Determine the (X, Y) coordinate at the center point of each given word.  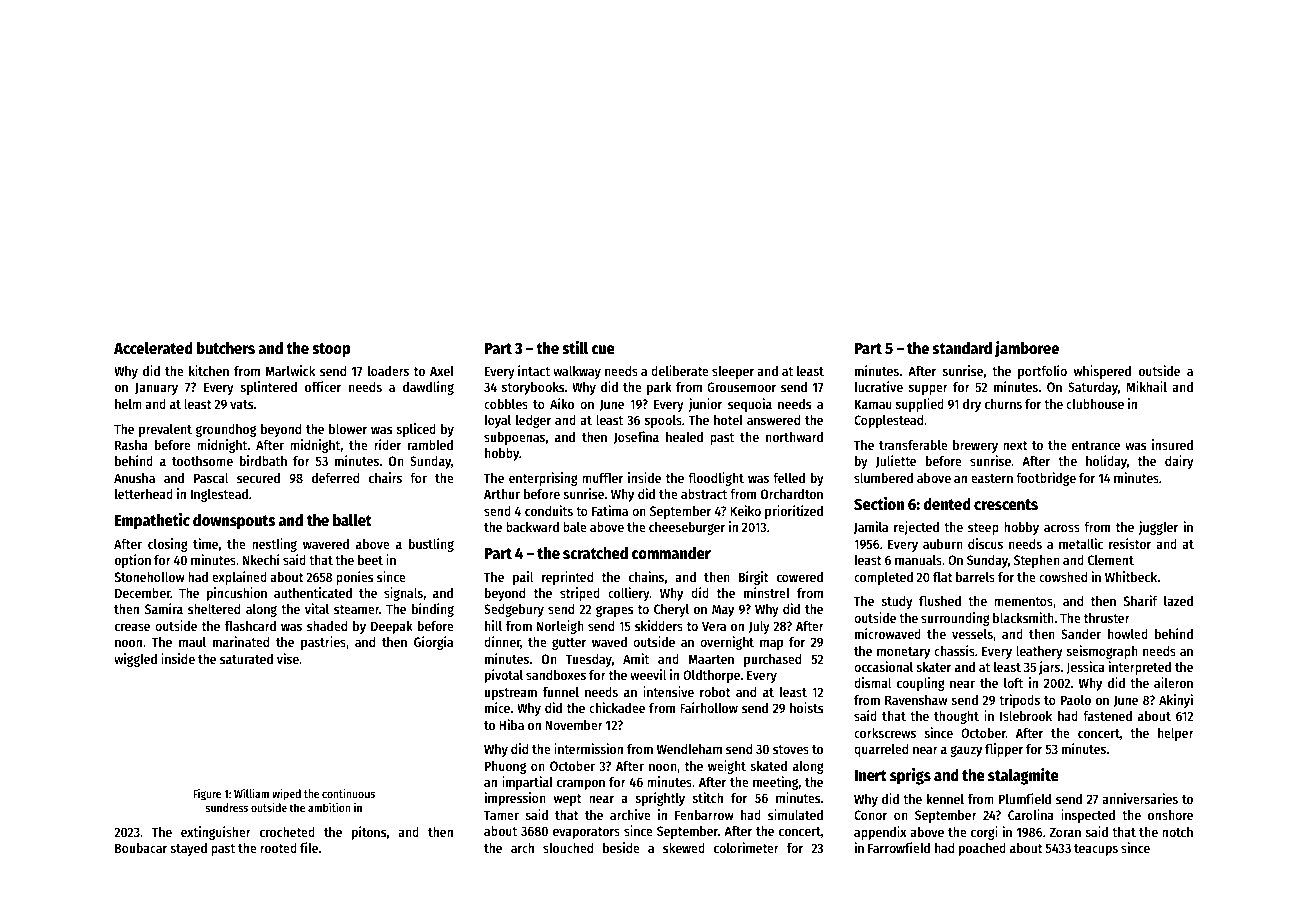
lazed (1178, 601)
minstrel (767, 592)
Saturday (1093, 388)
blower (348, 429)
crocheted (287, 832)
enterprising (543, 479)
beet (370, 560)
